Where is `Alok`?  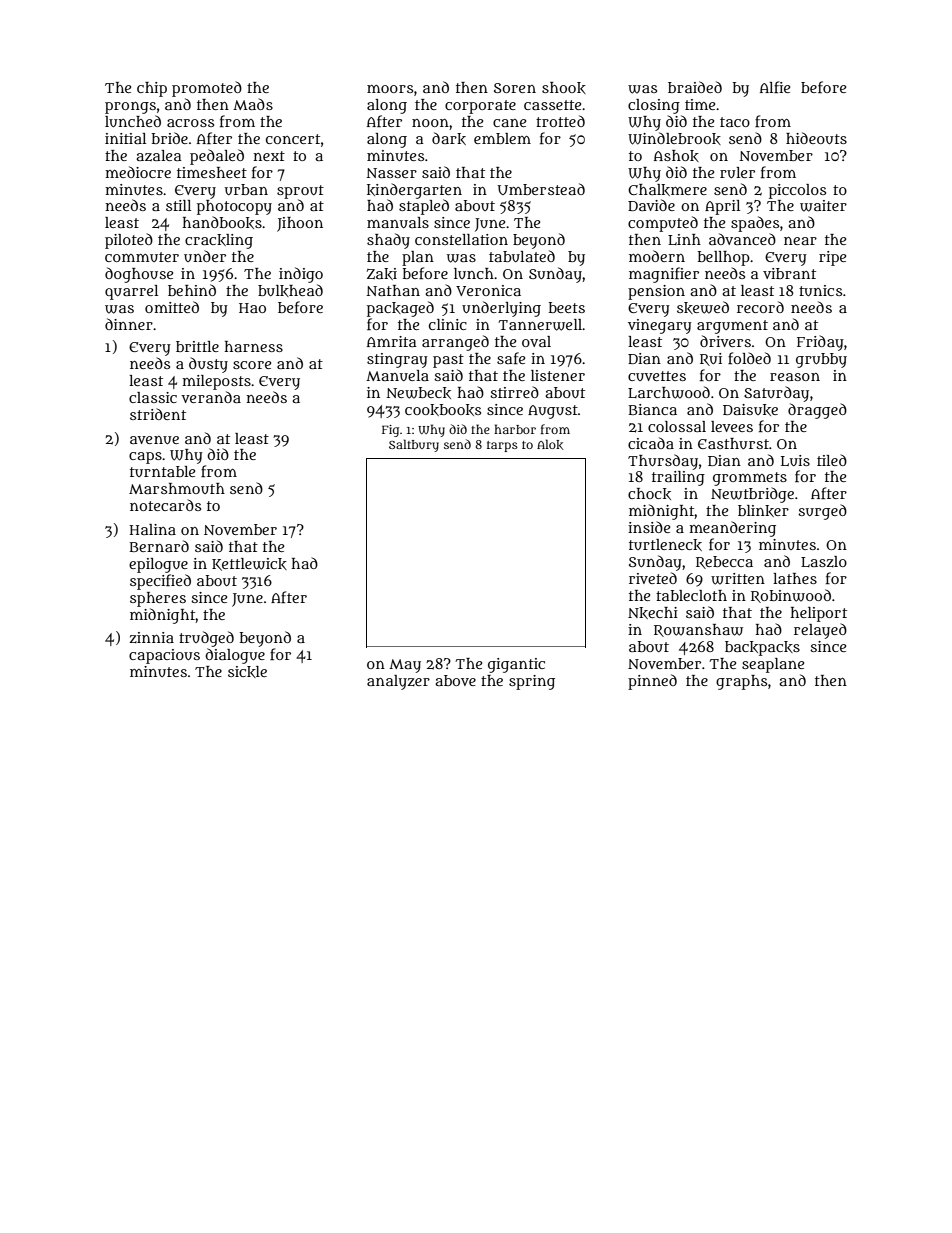
Alok is located at coordinates (550, 444).
